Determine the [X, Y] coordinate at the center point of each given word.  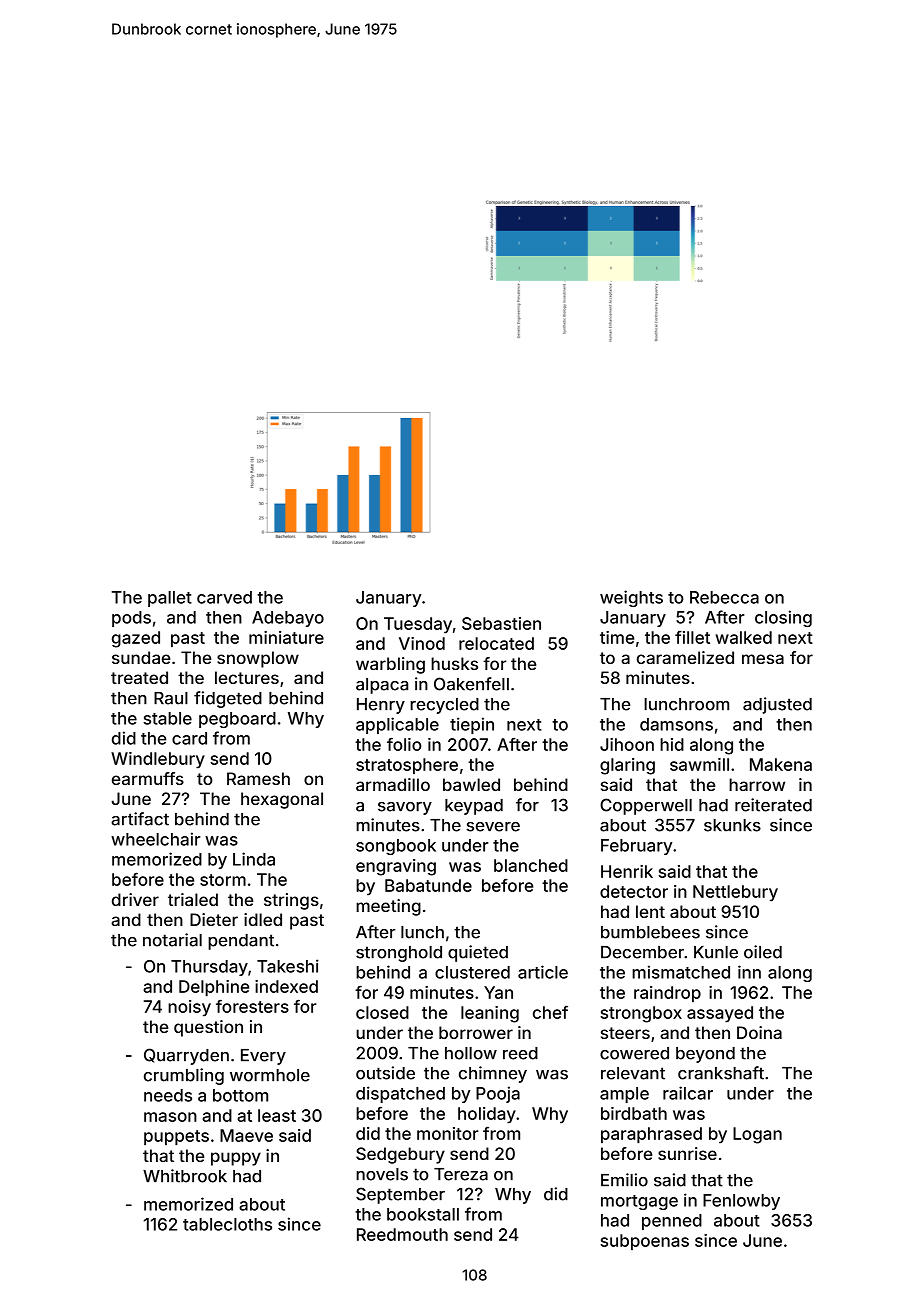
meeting [388, 907]
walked [743, 637]
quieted [478, 953]
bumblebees [650, 932]
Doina [759, 1032]
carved [224, 597]
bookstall [423, 1214]
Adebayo [288, 619]
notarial [172, 940]
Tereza [461, 1174]
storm [223, 880]
